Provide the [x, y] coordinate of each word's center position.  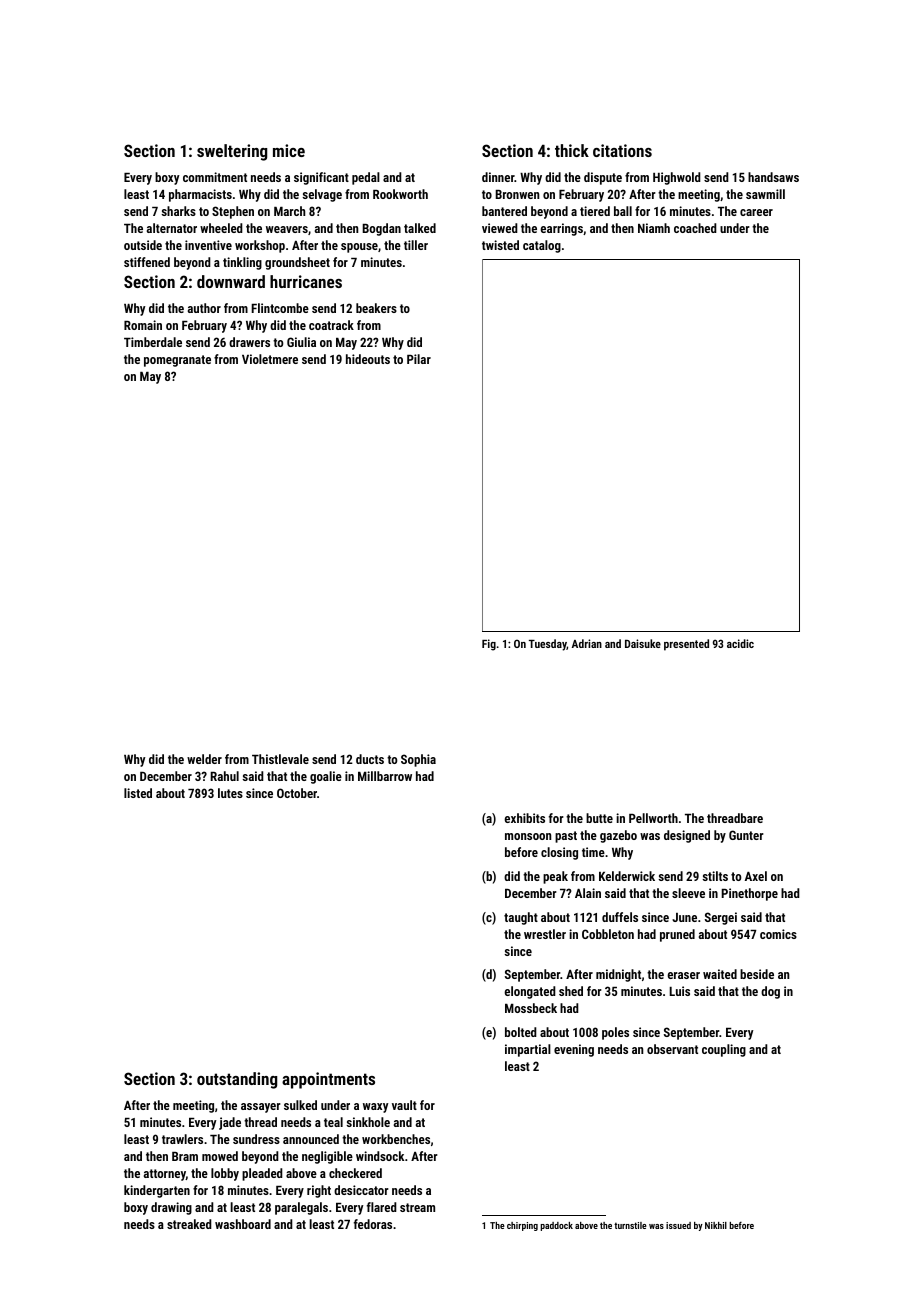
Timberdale [153, 342]
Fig [489, 645]
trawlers [182, 1139]
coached [695, 228]
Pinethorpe [749, 894]
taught [521, 918]
